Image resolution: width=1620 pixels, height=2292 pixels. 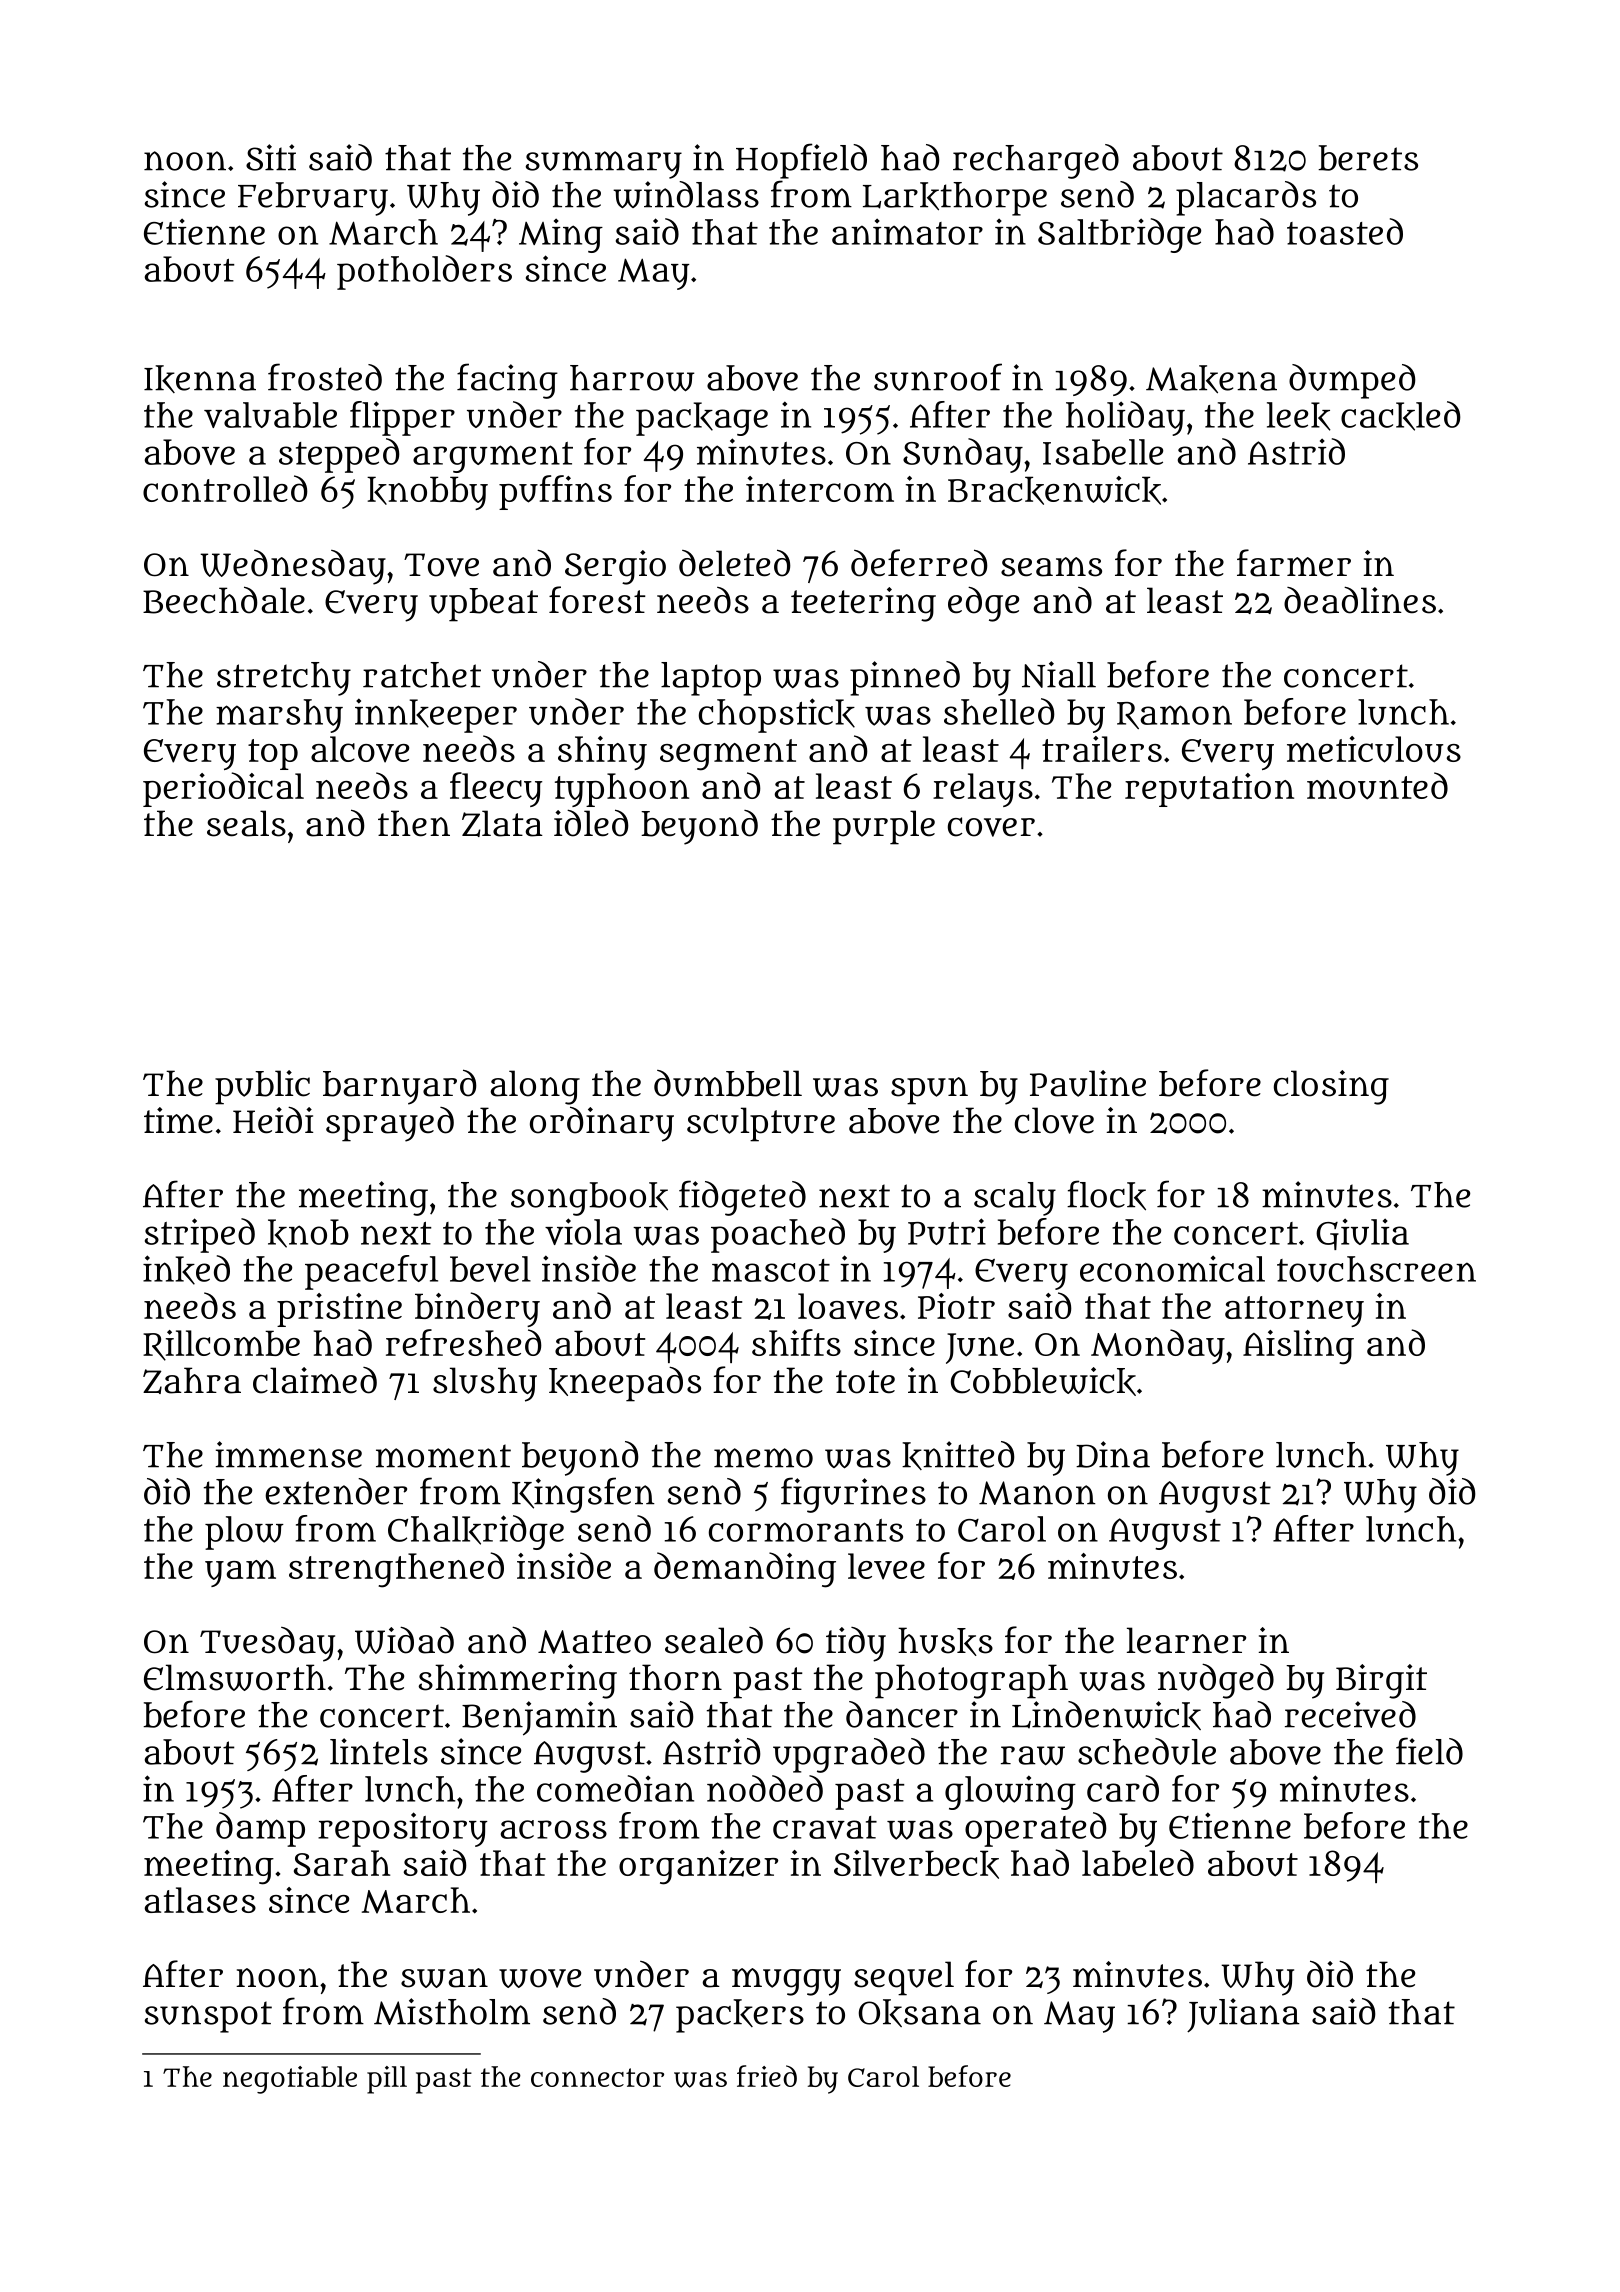 I want to click on packers, so click(x=740, y=2016).
